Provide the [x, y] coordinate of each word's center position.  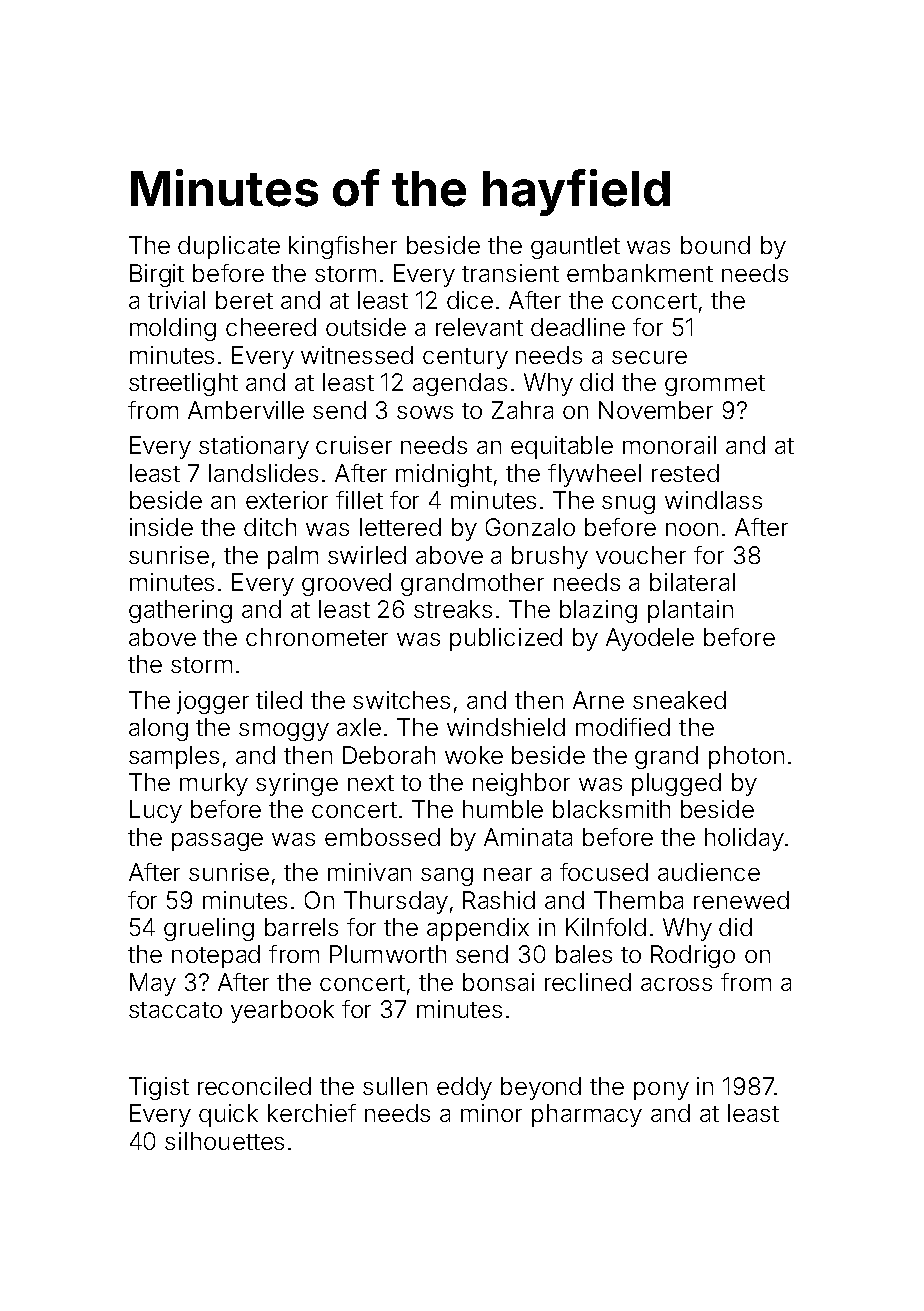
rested [685, 473]
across [676, 984]
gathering [180, 611]
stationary [254, 447]
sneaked [679, 700]
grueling [209, 929]
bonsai [498, 982]
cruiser [354, 445]
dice [470, 300]
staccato [175, 1010]
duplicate [229, 247]
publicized [506, 639]
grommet [715, 385]
